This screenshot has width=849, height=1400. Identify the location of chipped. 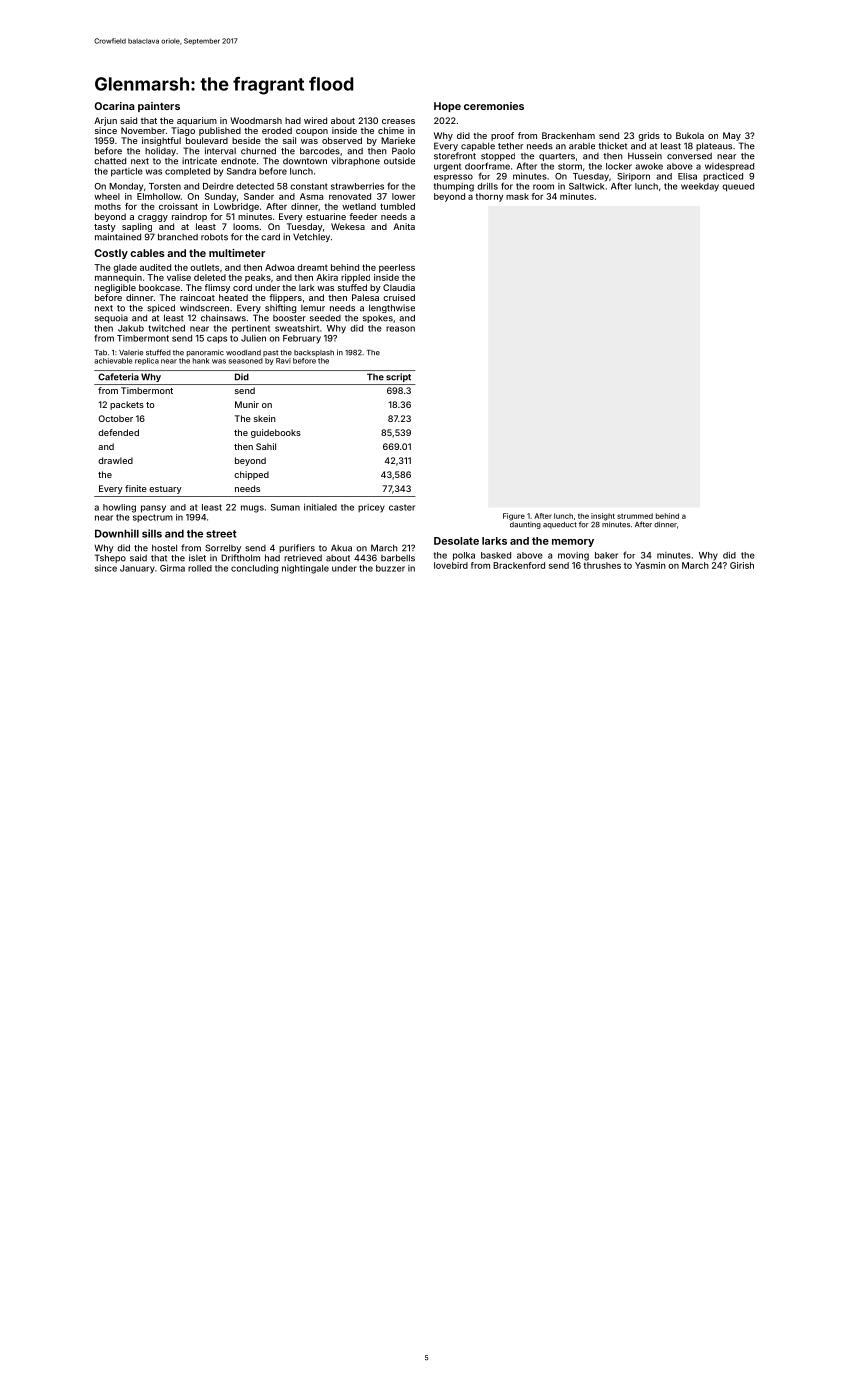
(251, 475).
